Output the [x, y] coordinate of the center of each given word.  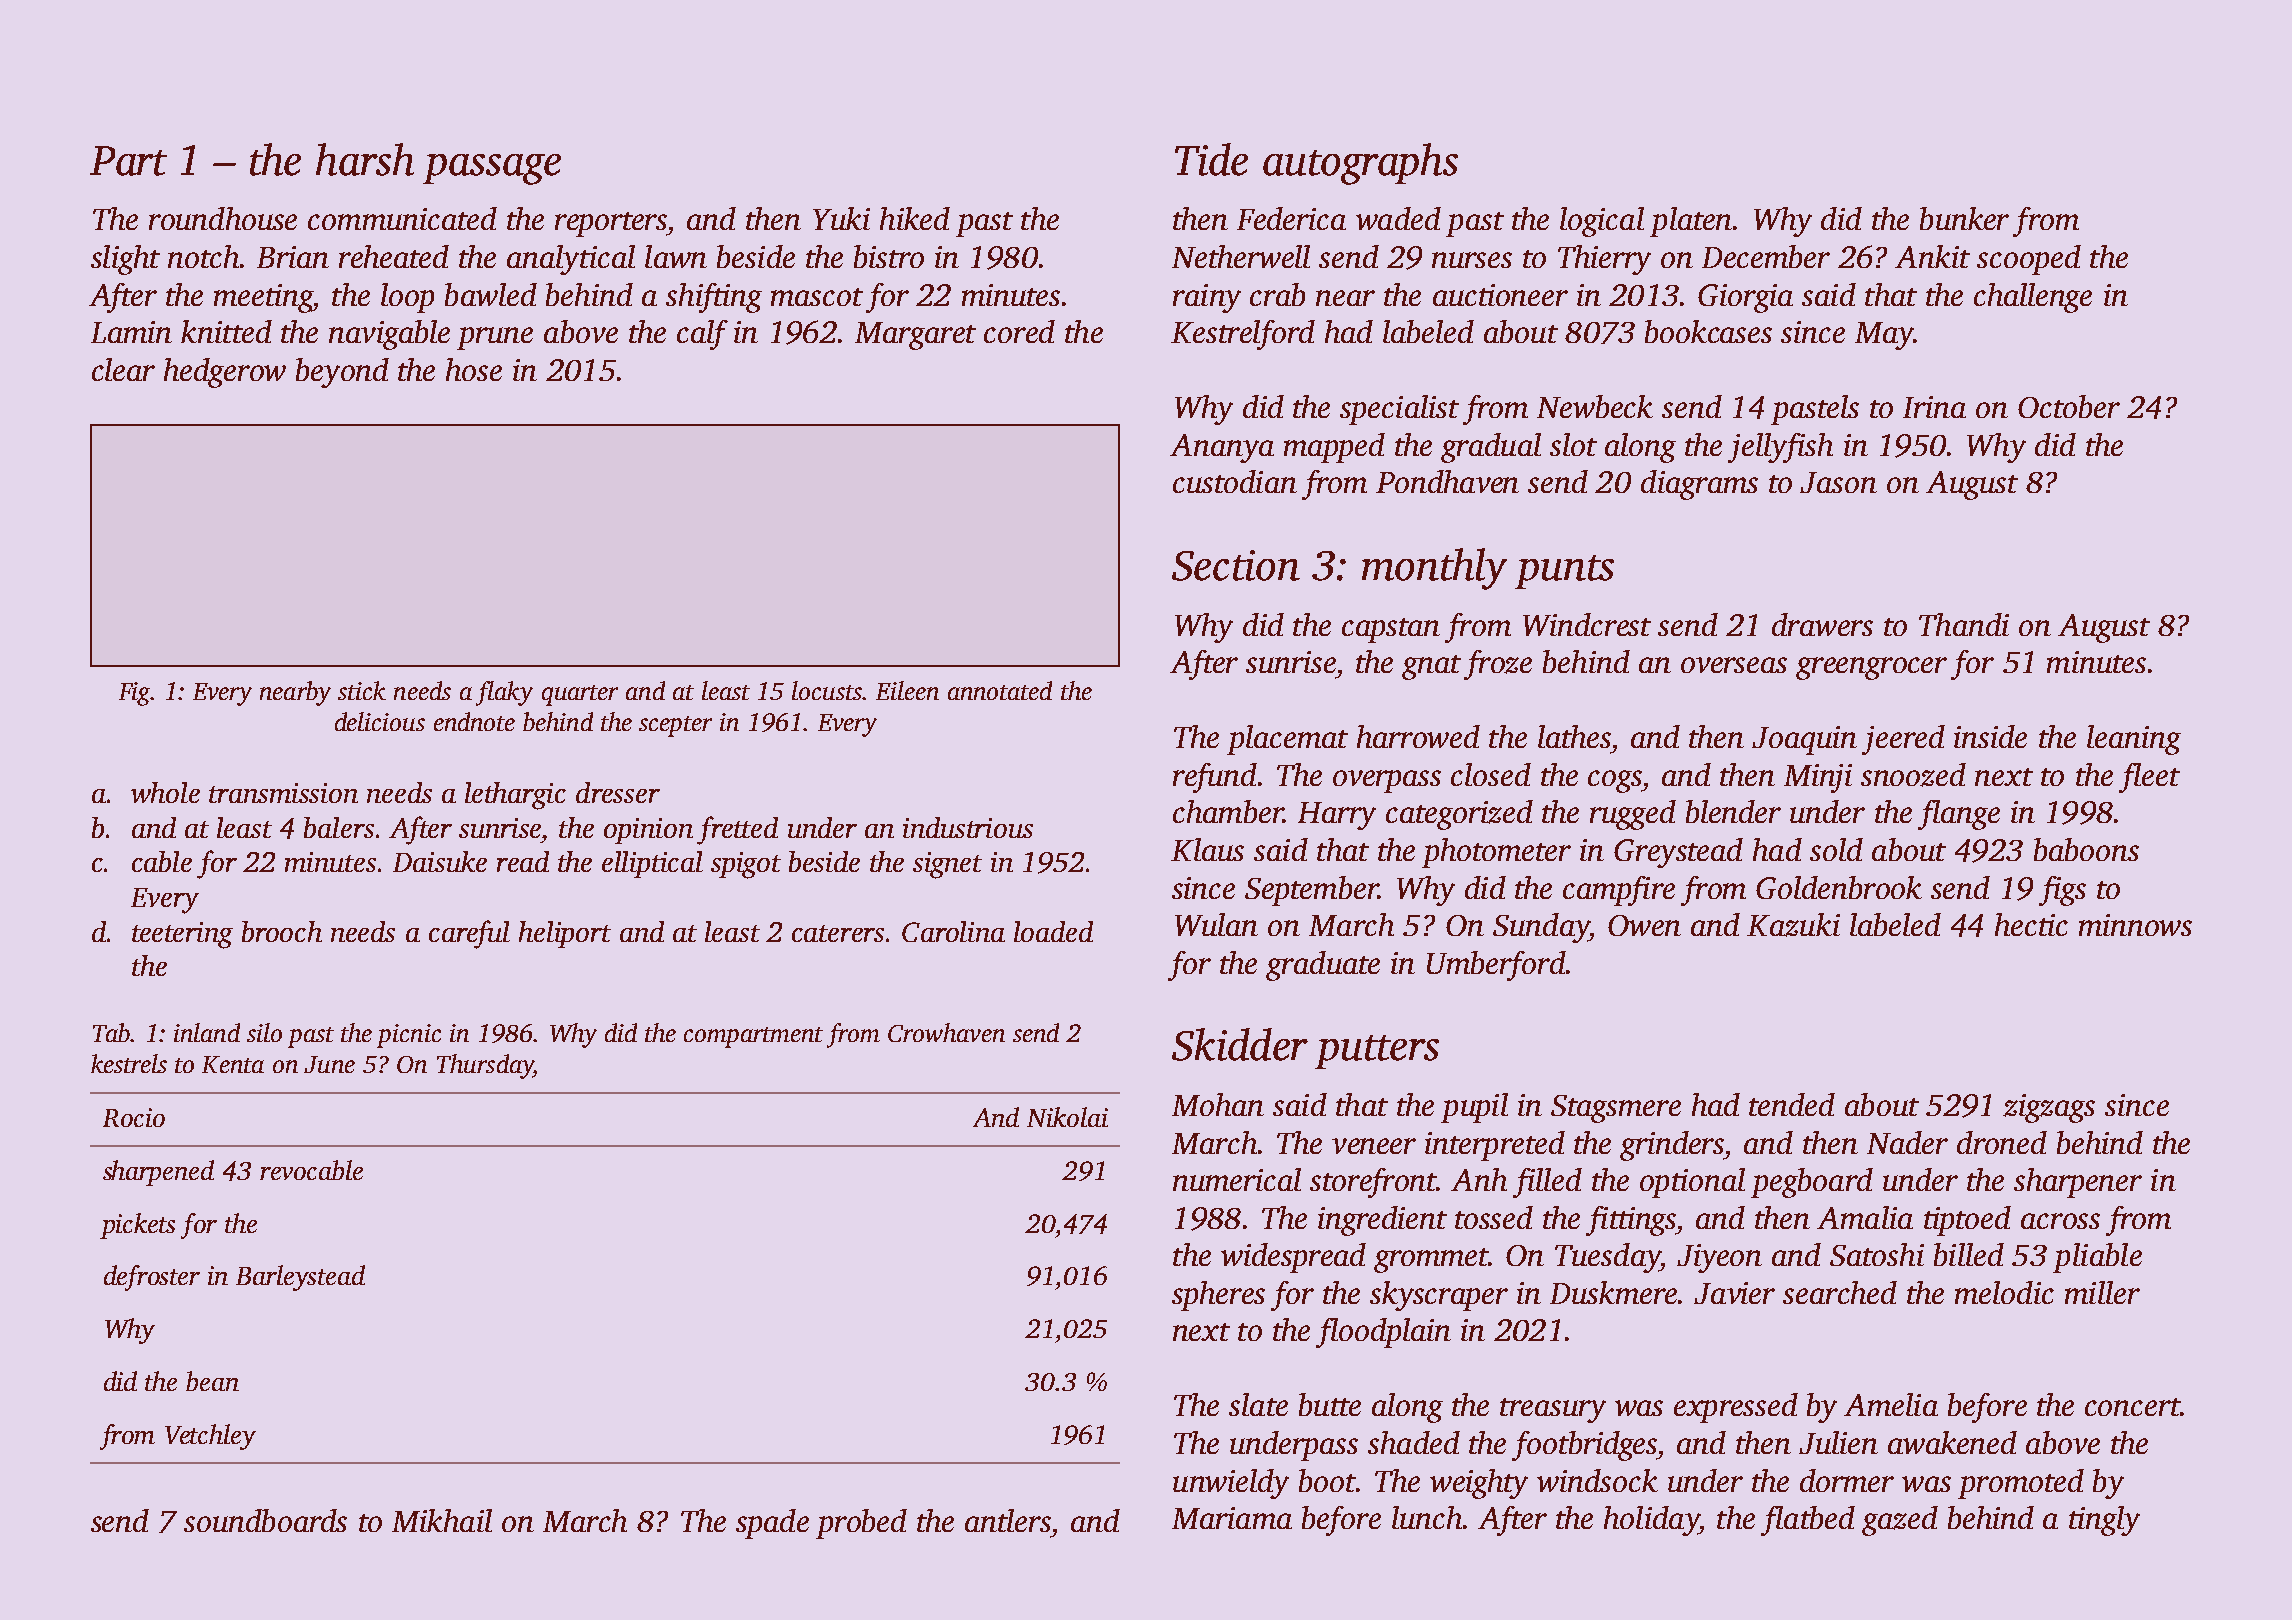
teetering [182, 935]
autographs [1360, 164]
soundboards [265, 1520]
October [2069, 406]
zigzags [2049, 1108]
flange [1959, 815]
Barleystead [300, 1278]
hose [474, 369]
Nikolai [1067, 1117]
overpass [1387, 781]
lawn [676, 256]
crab [1277, 294]
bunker [1964, 218]
